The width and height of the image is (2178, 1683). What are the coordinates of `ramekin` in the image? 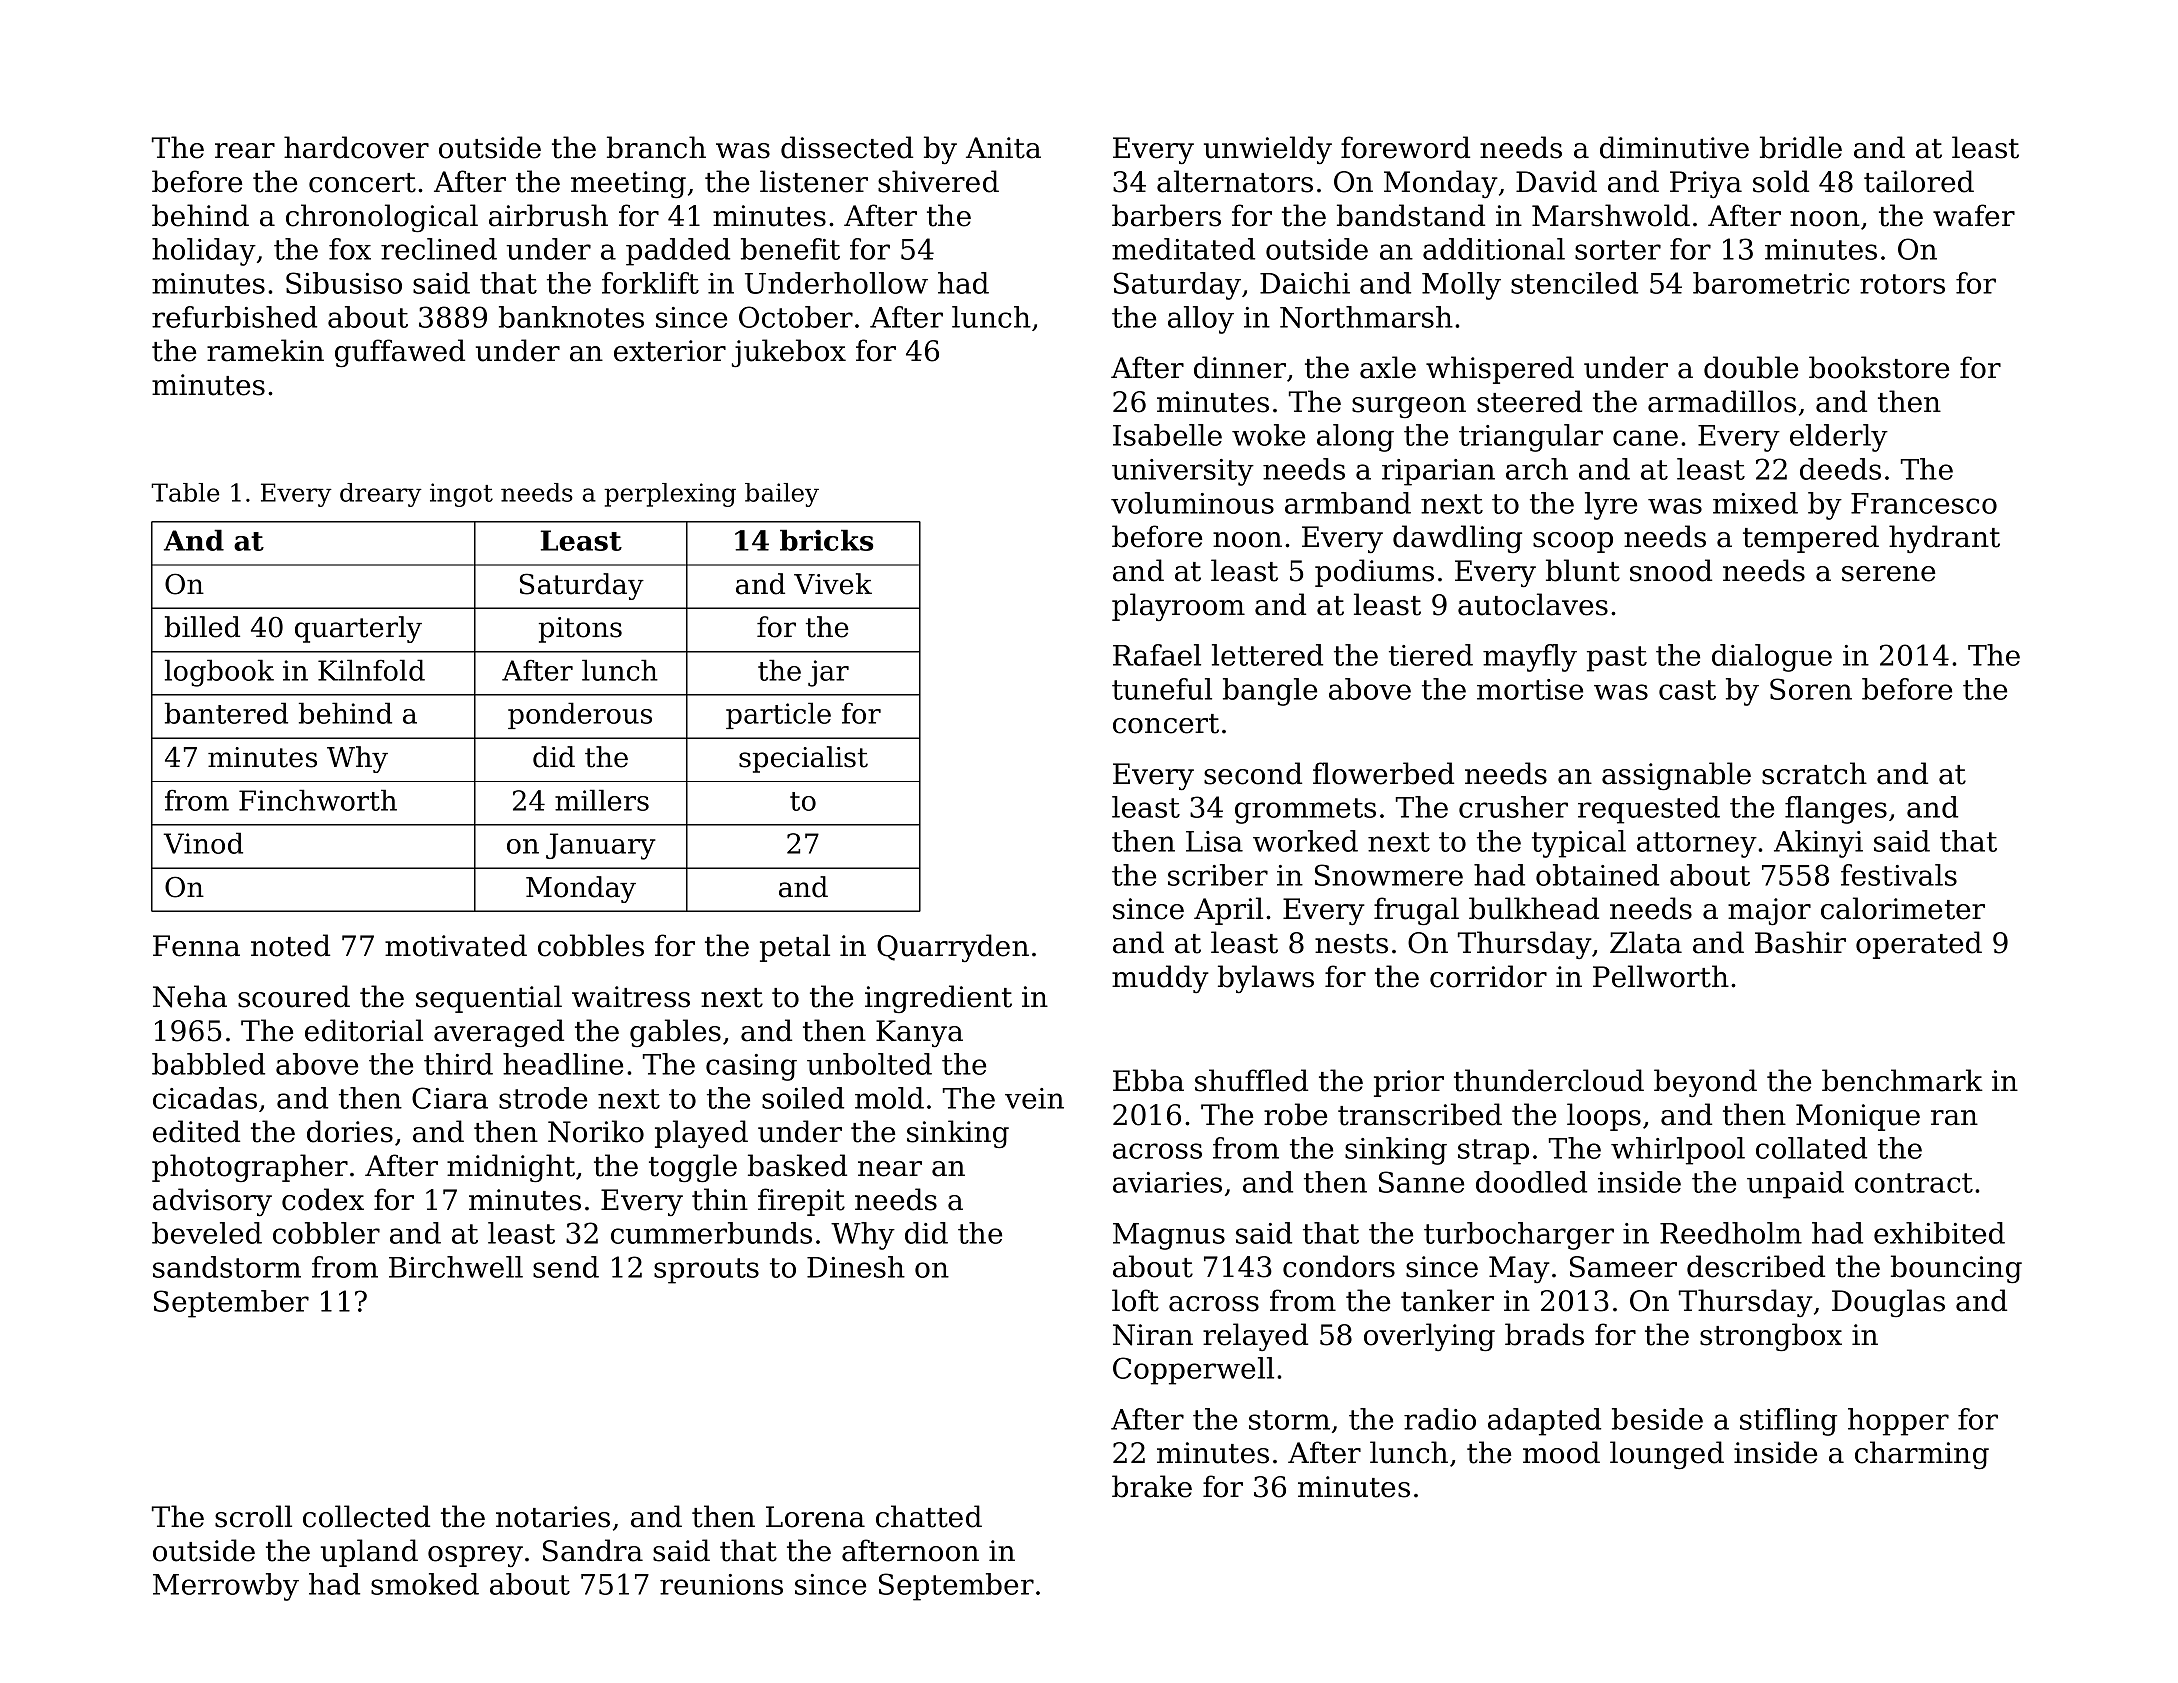 It's located at (265, 350).
